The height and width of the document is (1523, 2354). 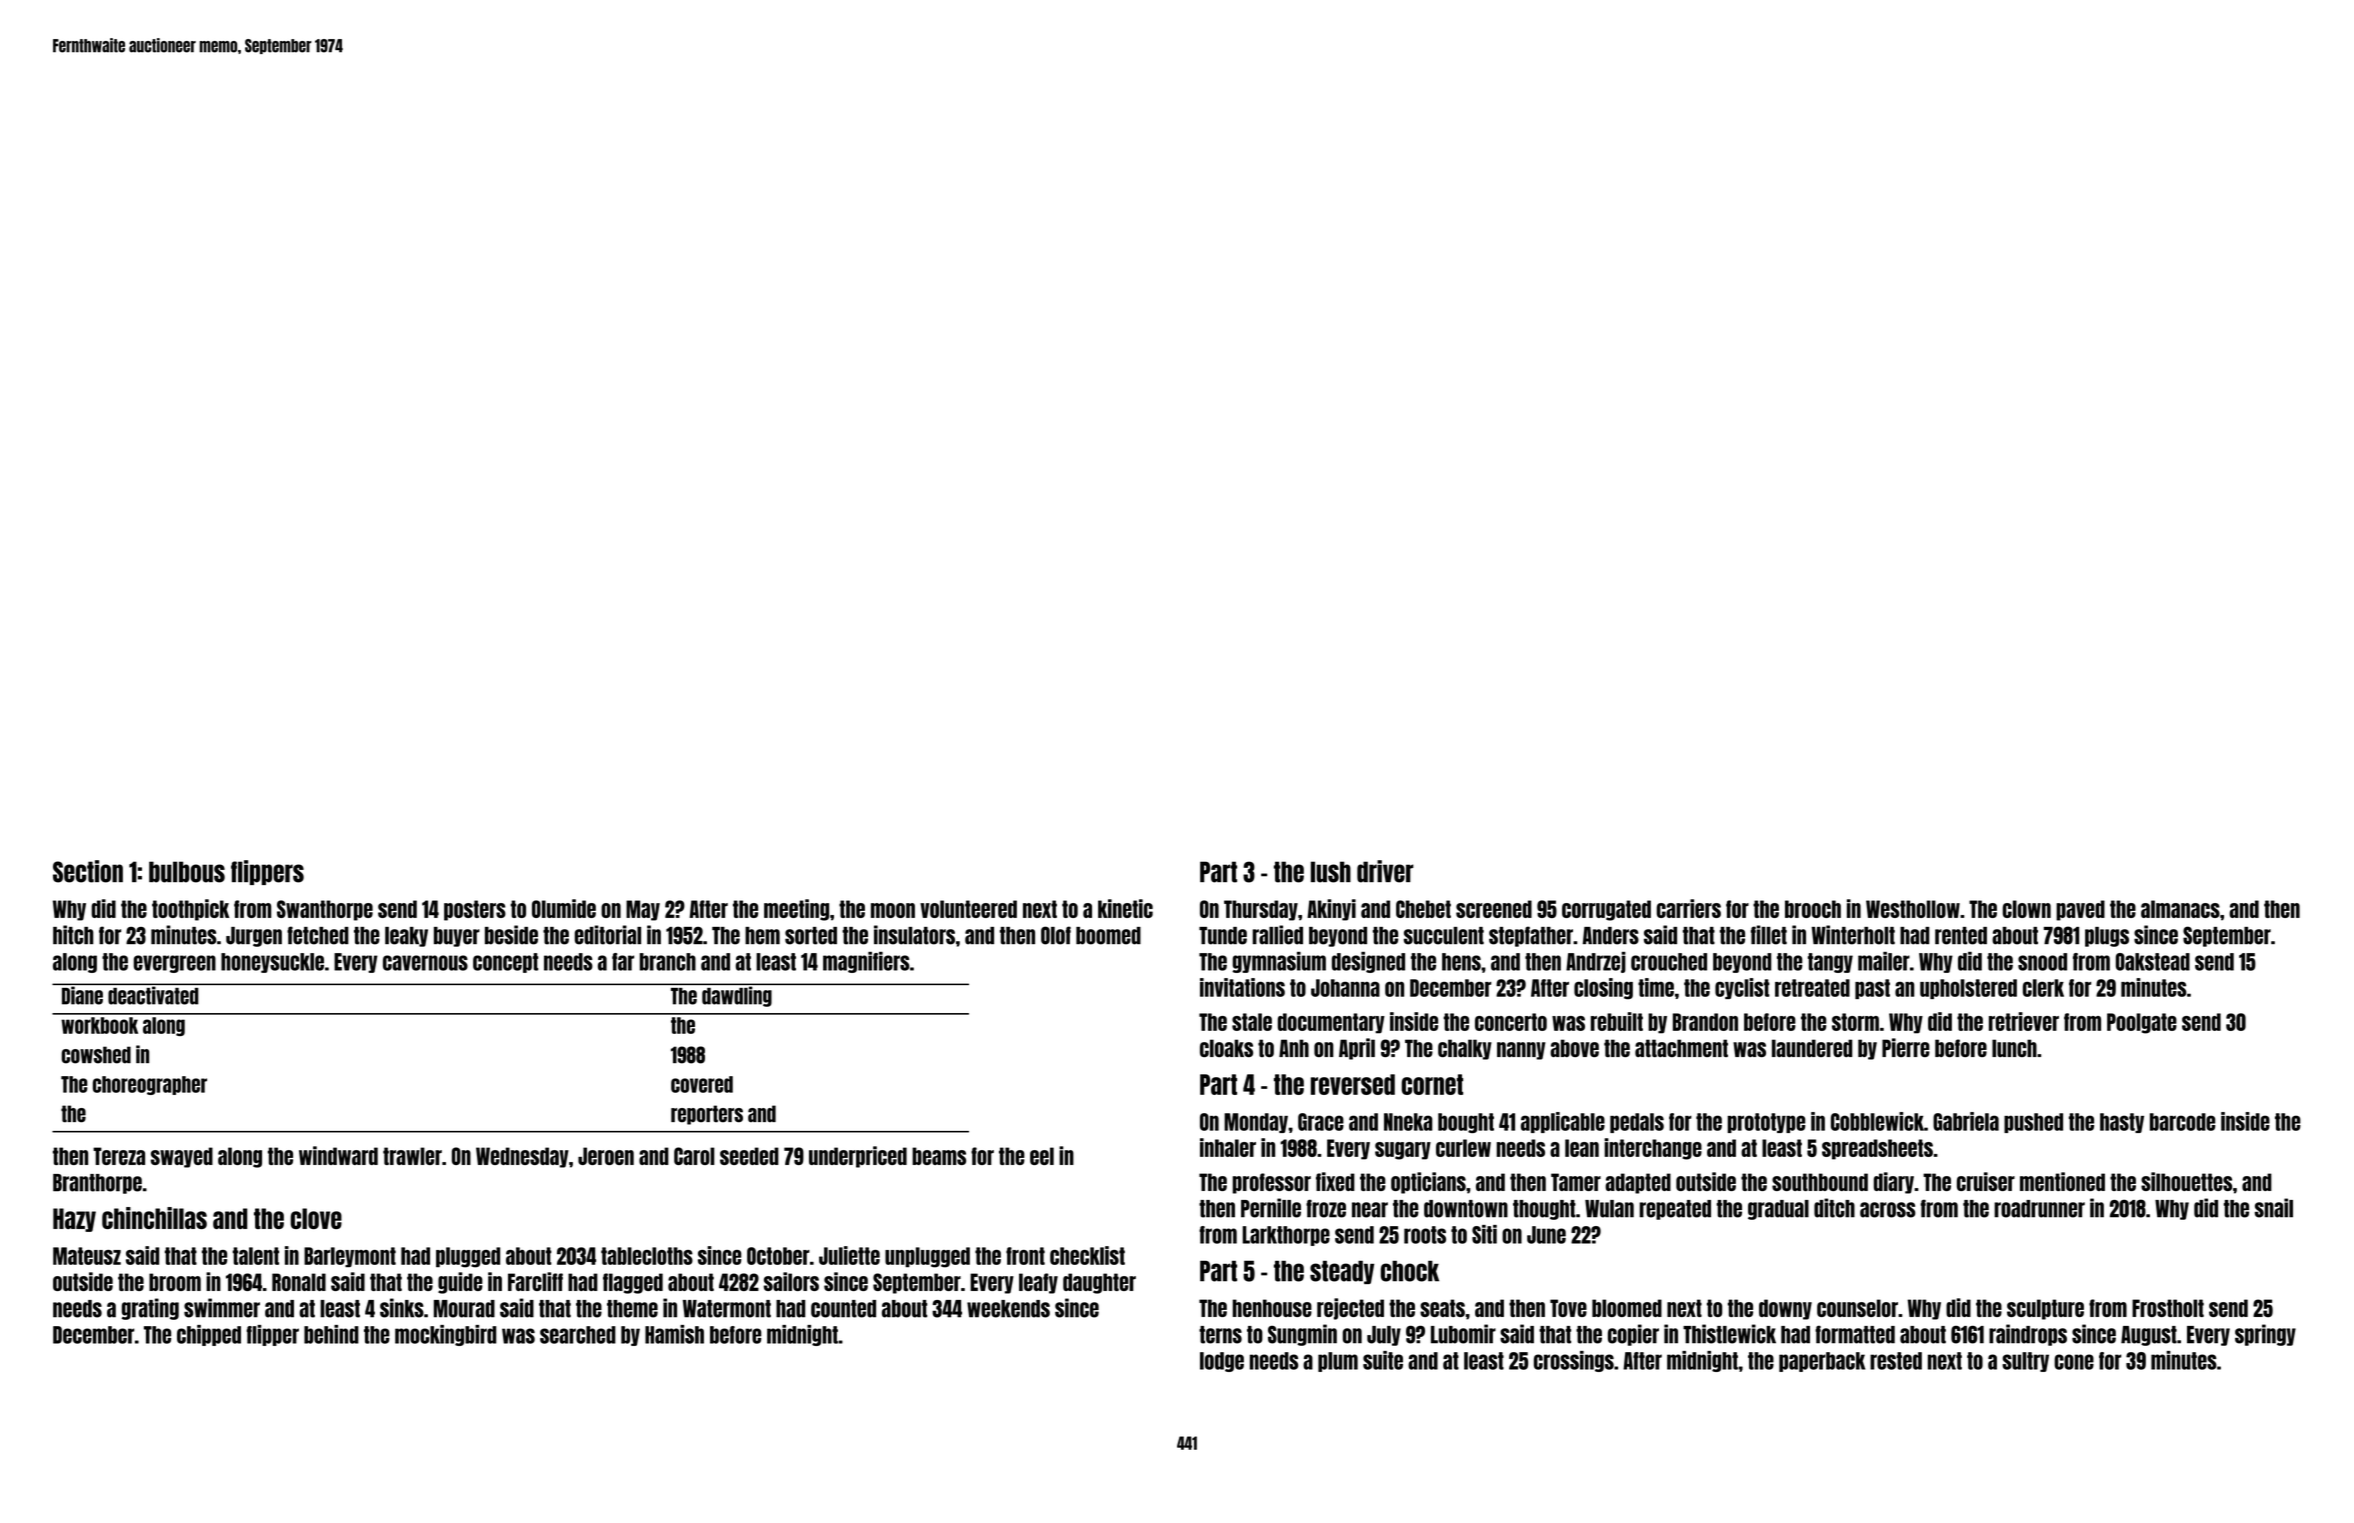 What do you see at coordinates (209, 1335) in the document?
I see `chipped` at bounding box center [209, 1335].
